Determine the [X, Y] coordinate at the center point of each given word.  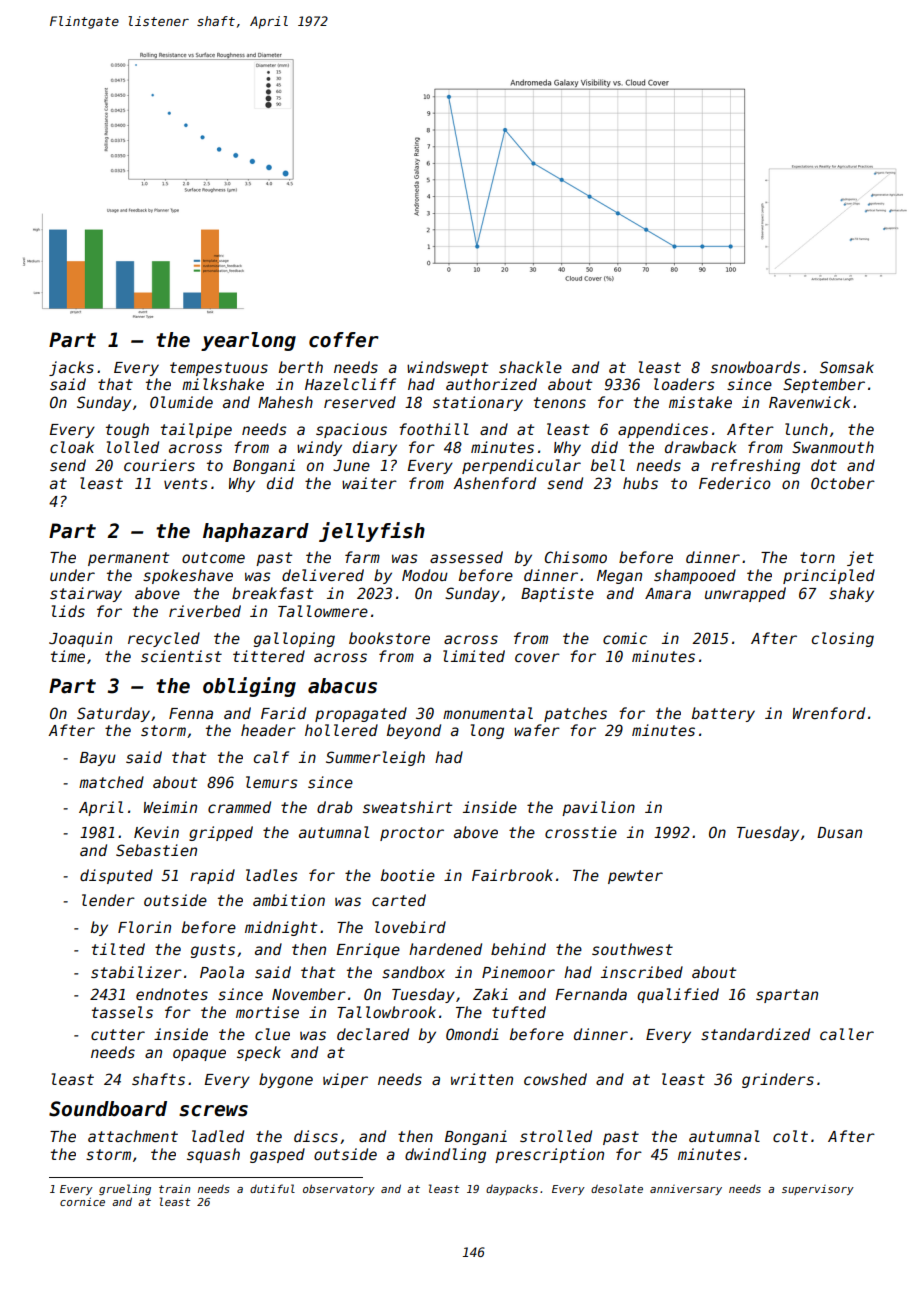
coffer [344, 340]
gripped [221, 833]
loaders [684, 384]
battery [723, 714]
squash [213, 1155]
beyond [414, 731]
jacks [71, 368]
